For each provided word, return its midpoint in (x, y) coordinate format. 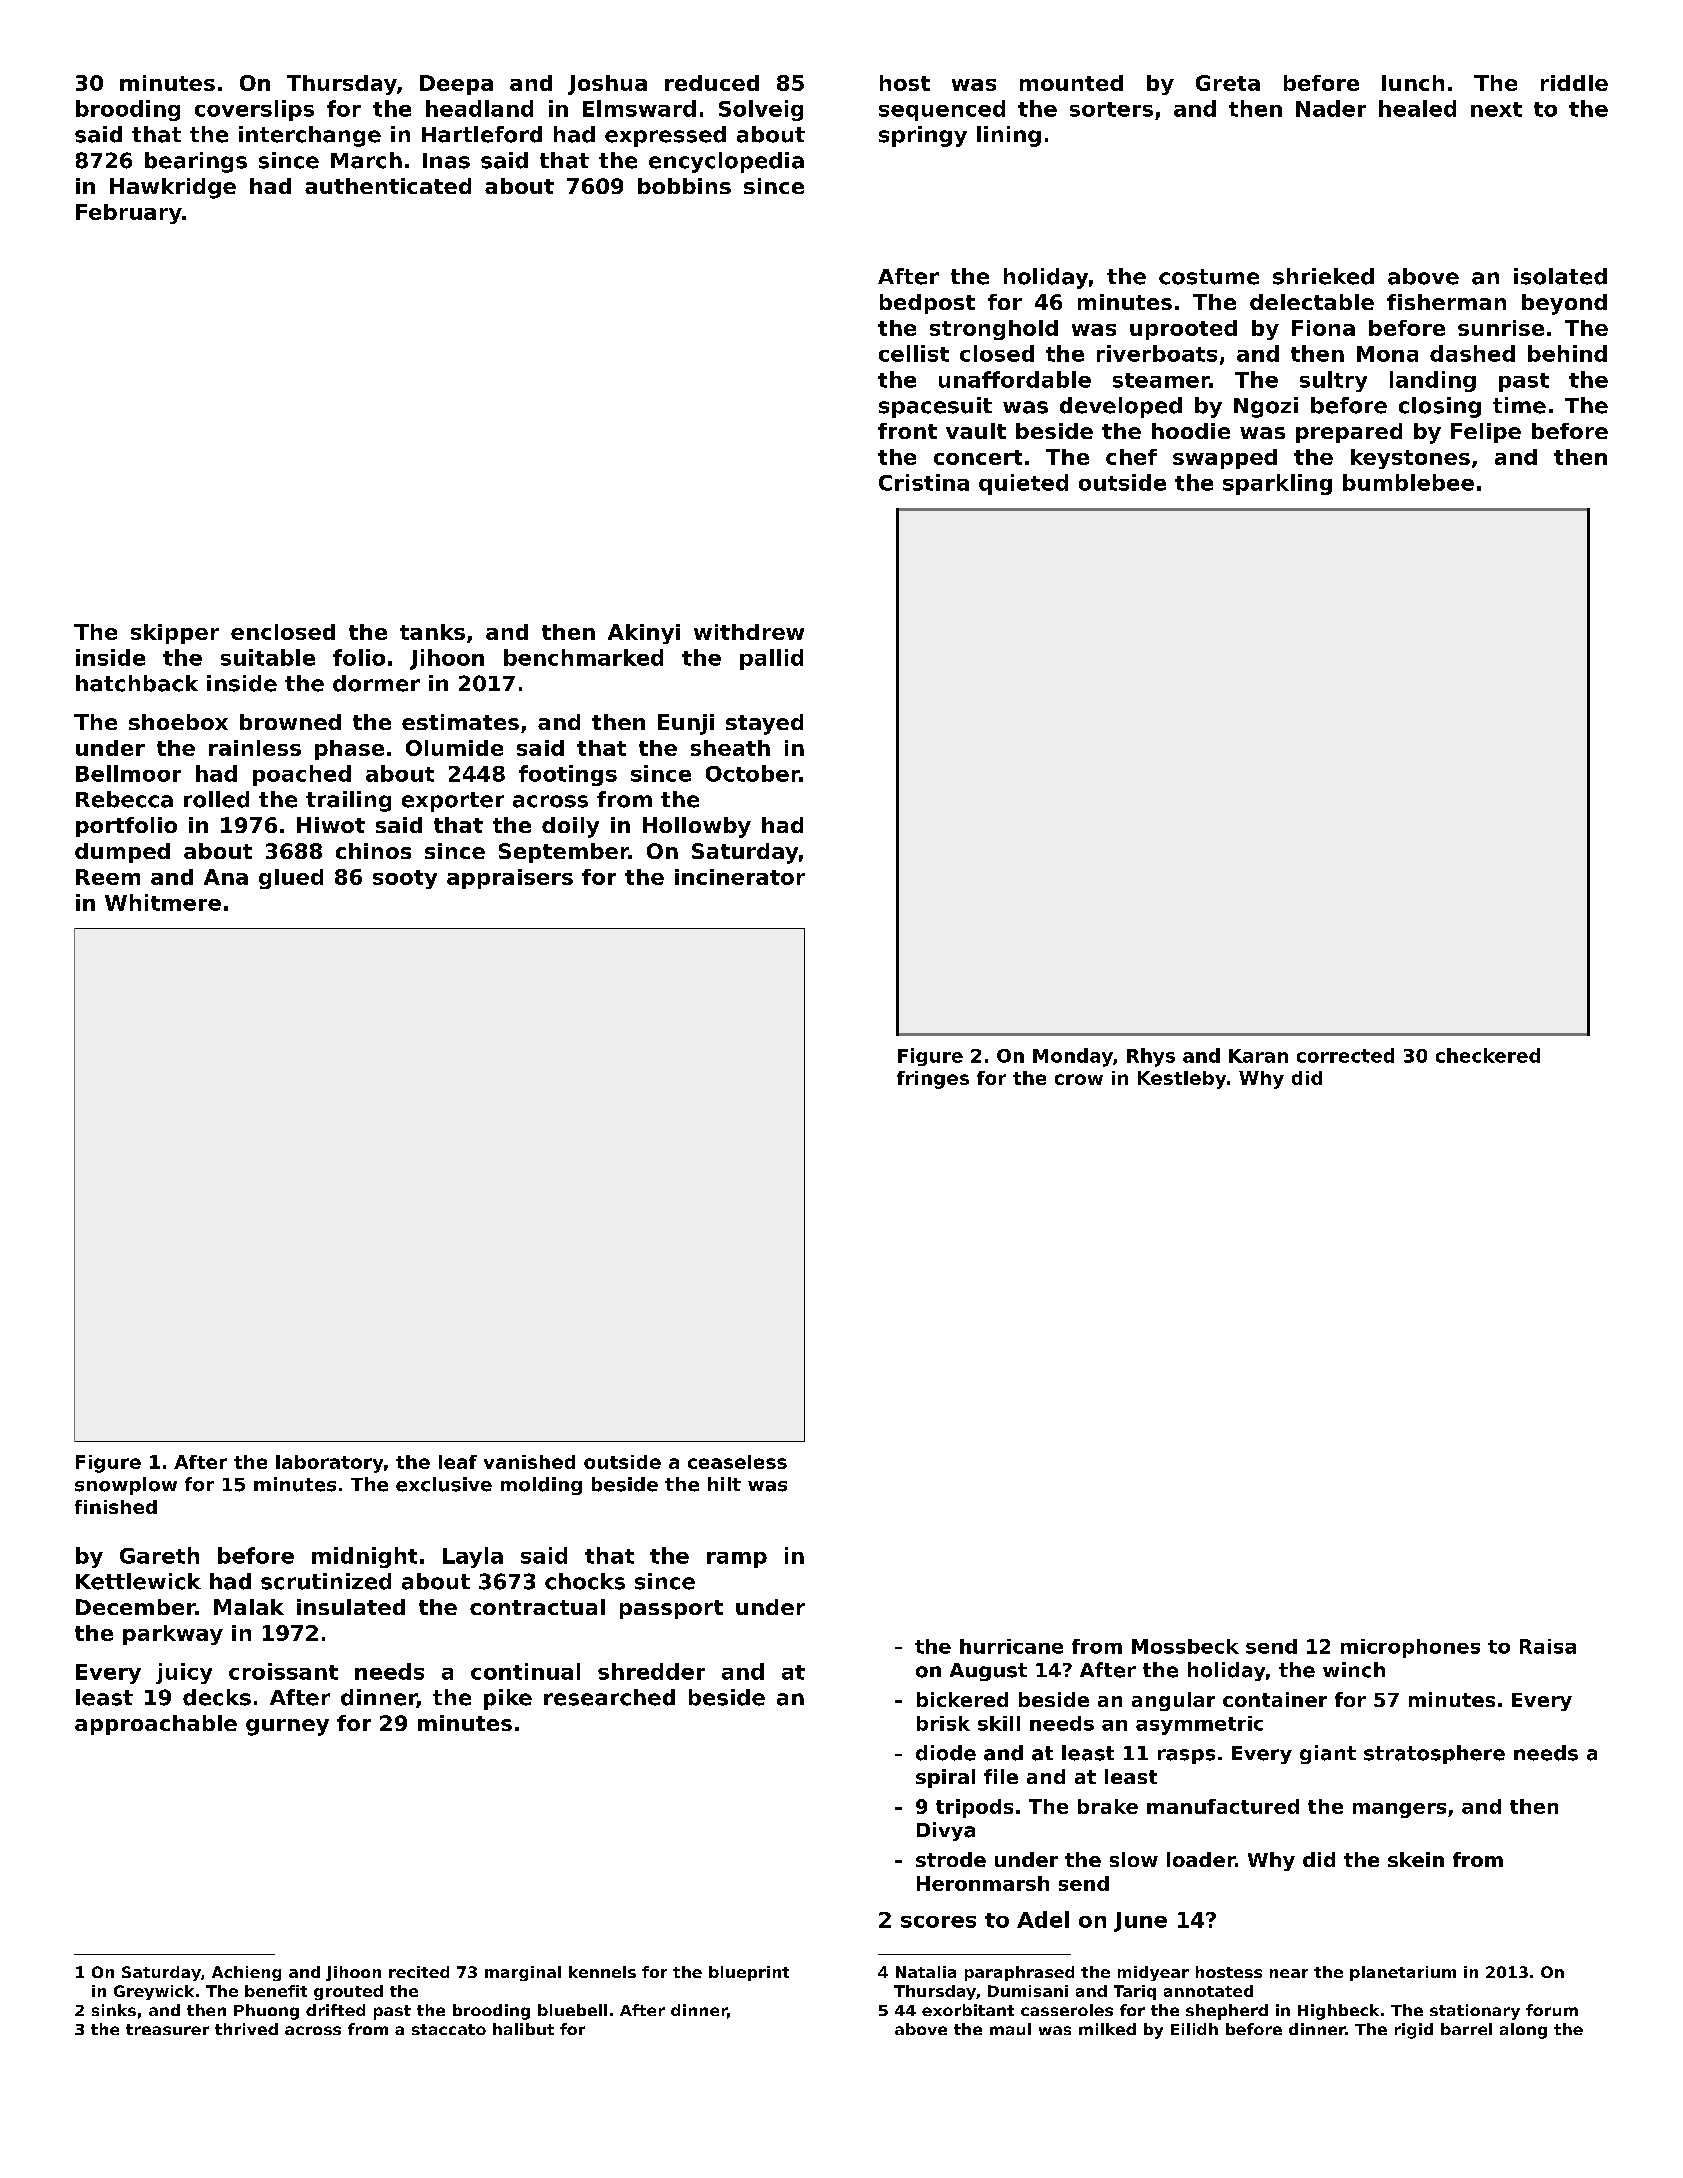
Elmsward (639, 108)
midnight (364, 1557)
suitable (268, 657)
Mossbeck (1185, 1646)
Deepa (456, 85)
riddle (1574, 83)
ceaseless (737, 1462)
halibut (523, 2029)
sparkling (1277, 484)
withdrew (749, 632)
